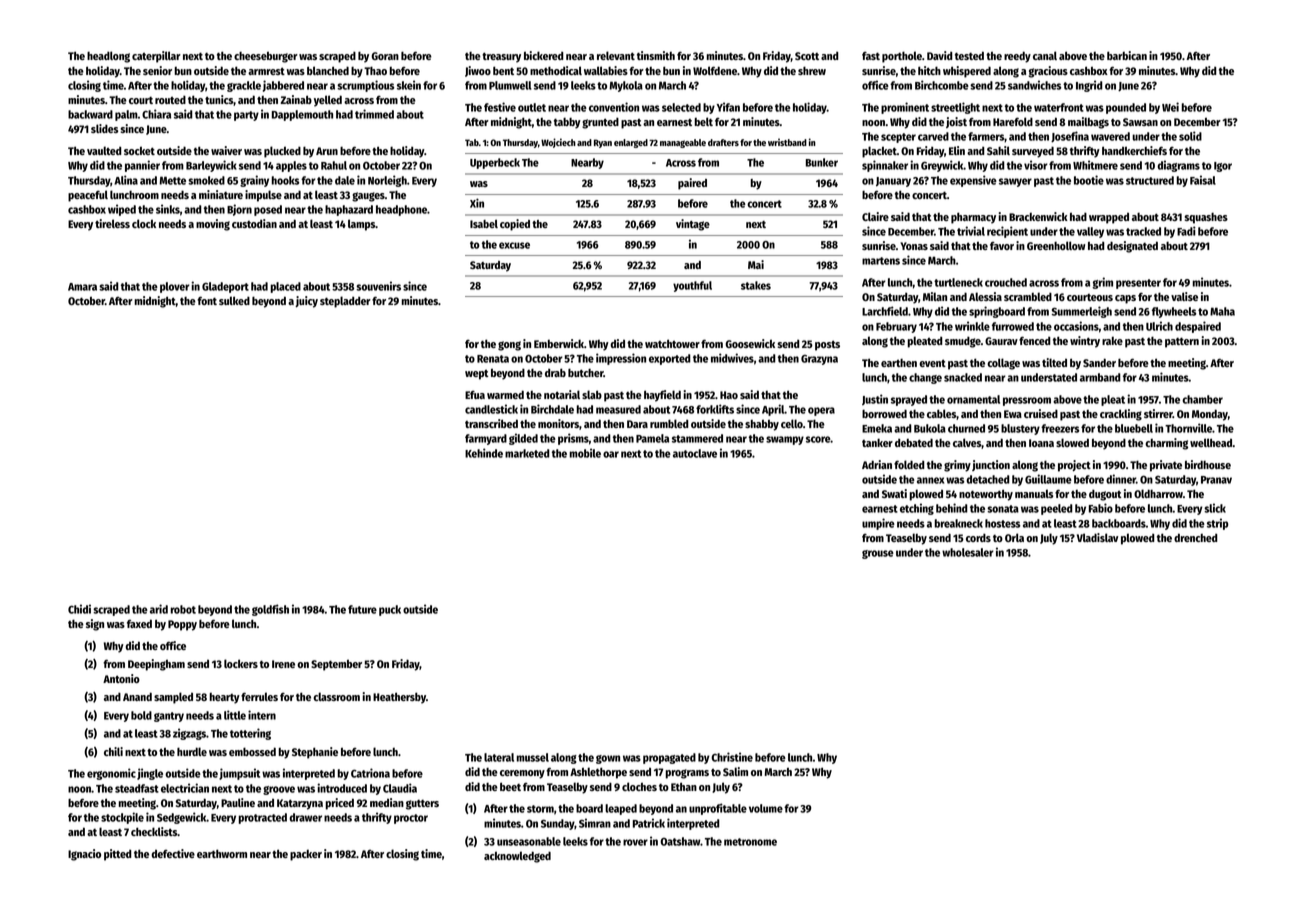 The width and height of the screenshot is (1308, 924). What do you see at coordinates (1007, 232) in the screenshot?
I see `recipient` at bounding box center [1007, 232].
